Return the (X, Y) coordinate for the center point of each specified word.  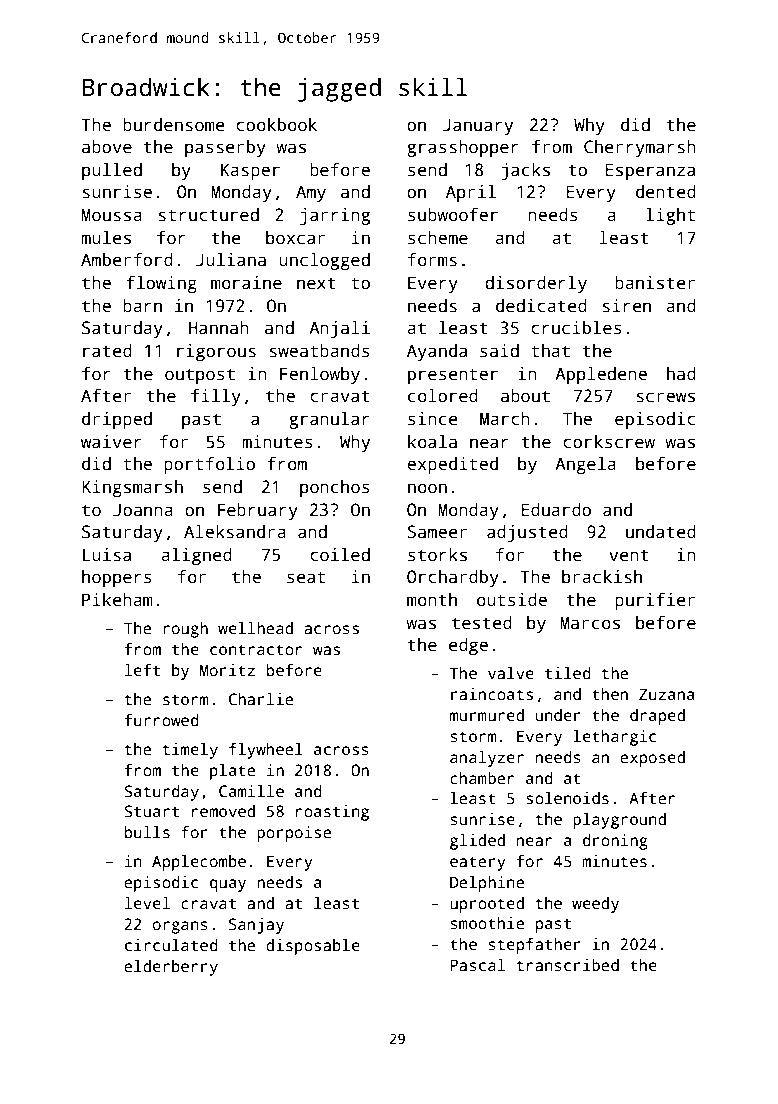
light (670, 216)
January (478, 126)
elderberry (171, 968)
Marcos (590, 623)
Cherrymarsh (640, 148)
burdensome (174, 125)
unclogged (324, 261)
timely (190, 751)
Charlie (261, 699)
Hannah (219, 328)
